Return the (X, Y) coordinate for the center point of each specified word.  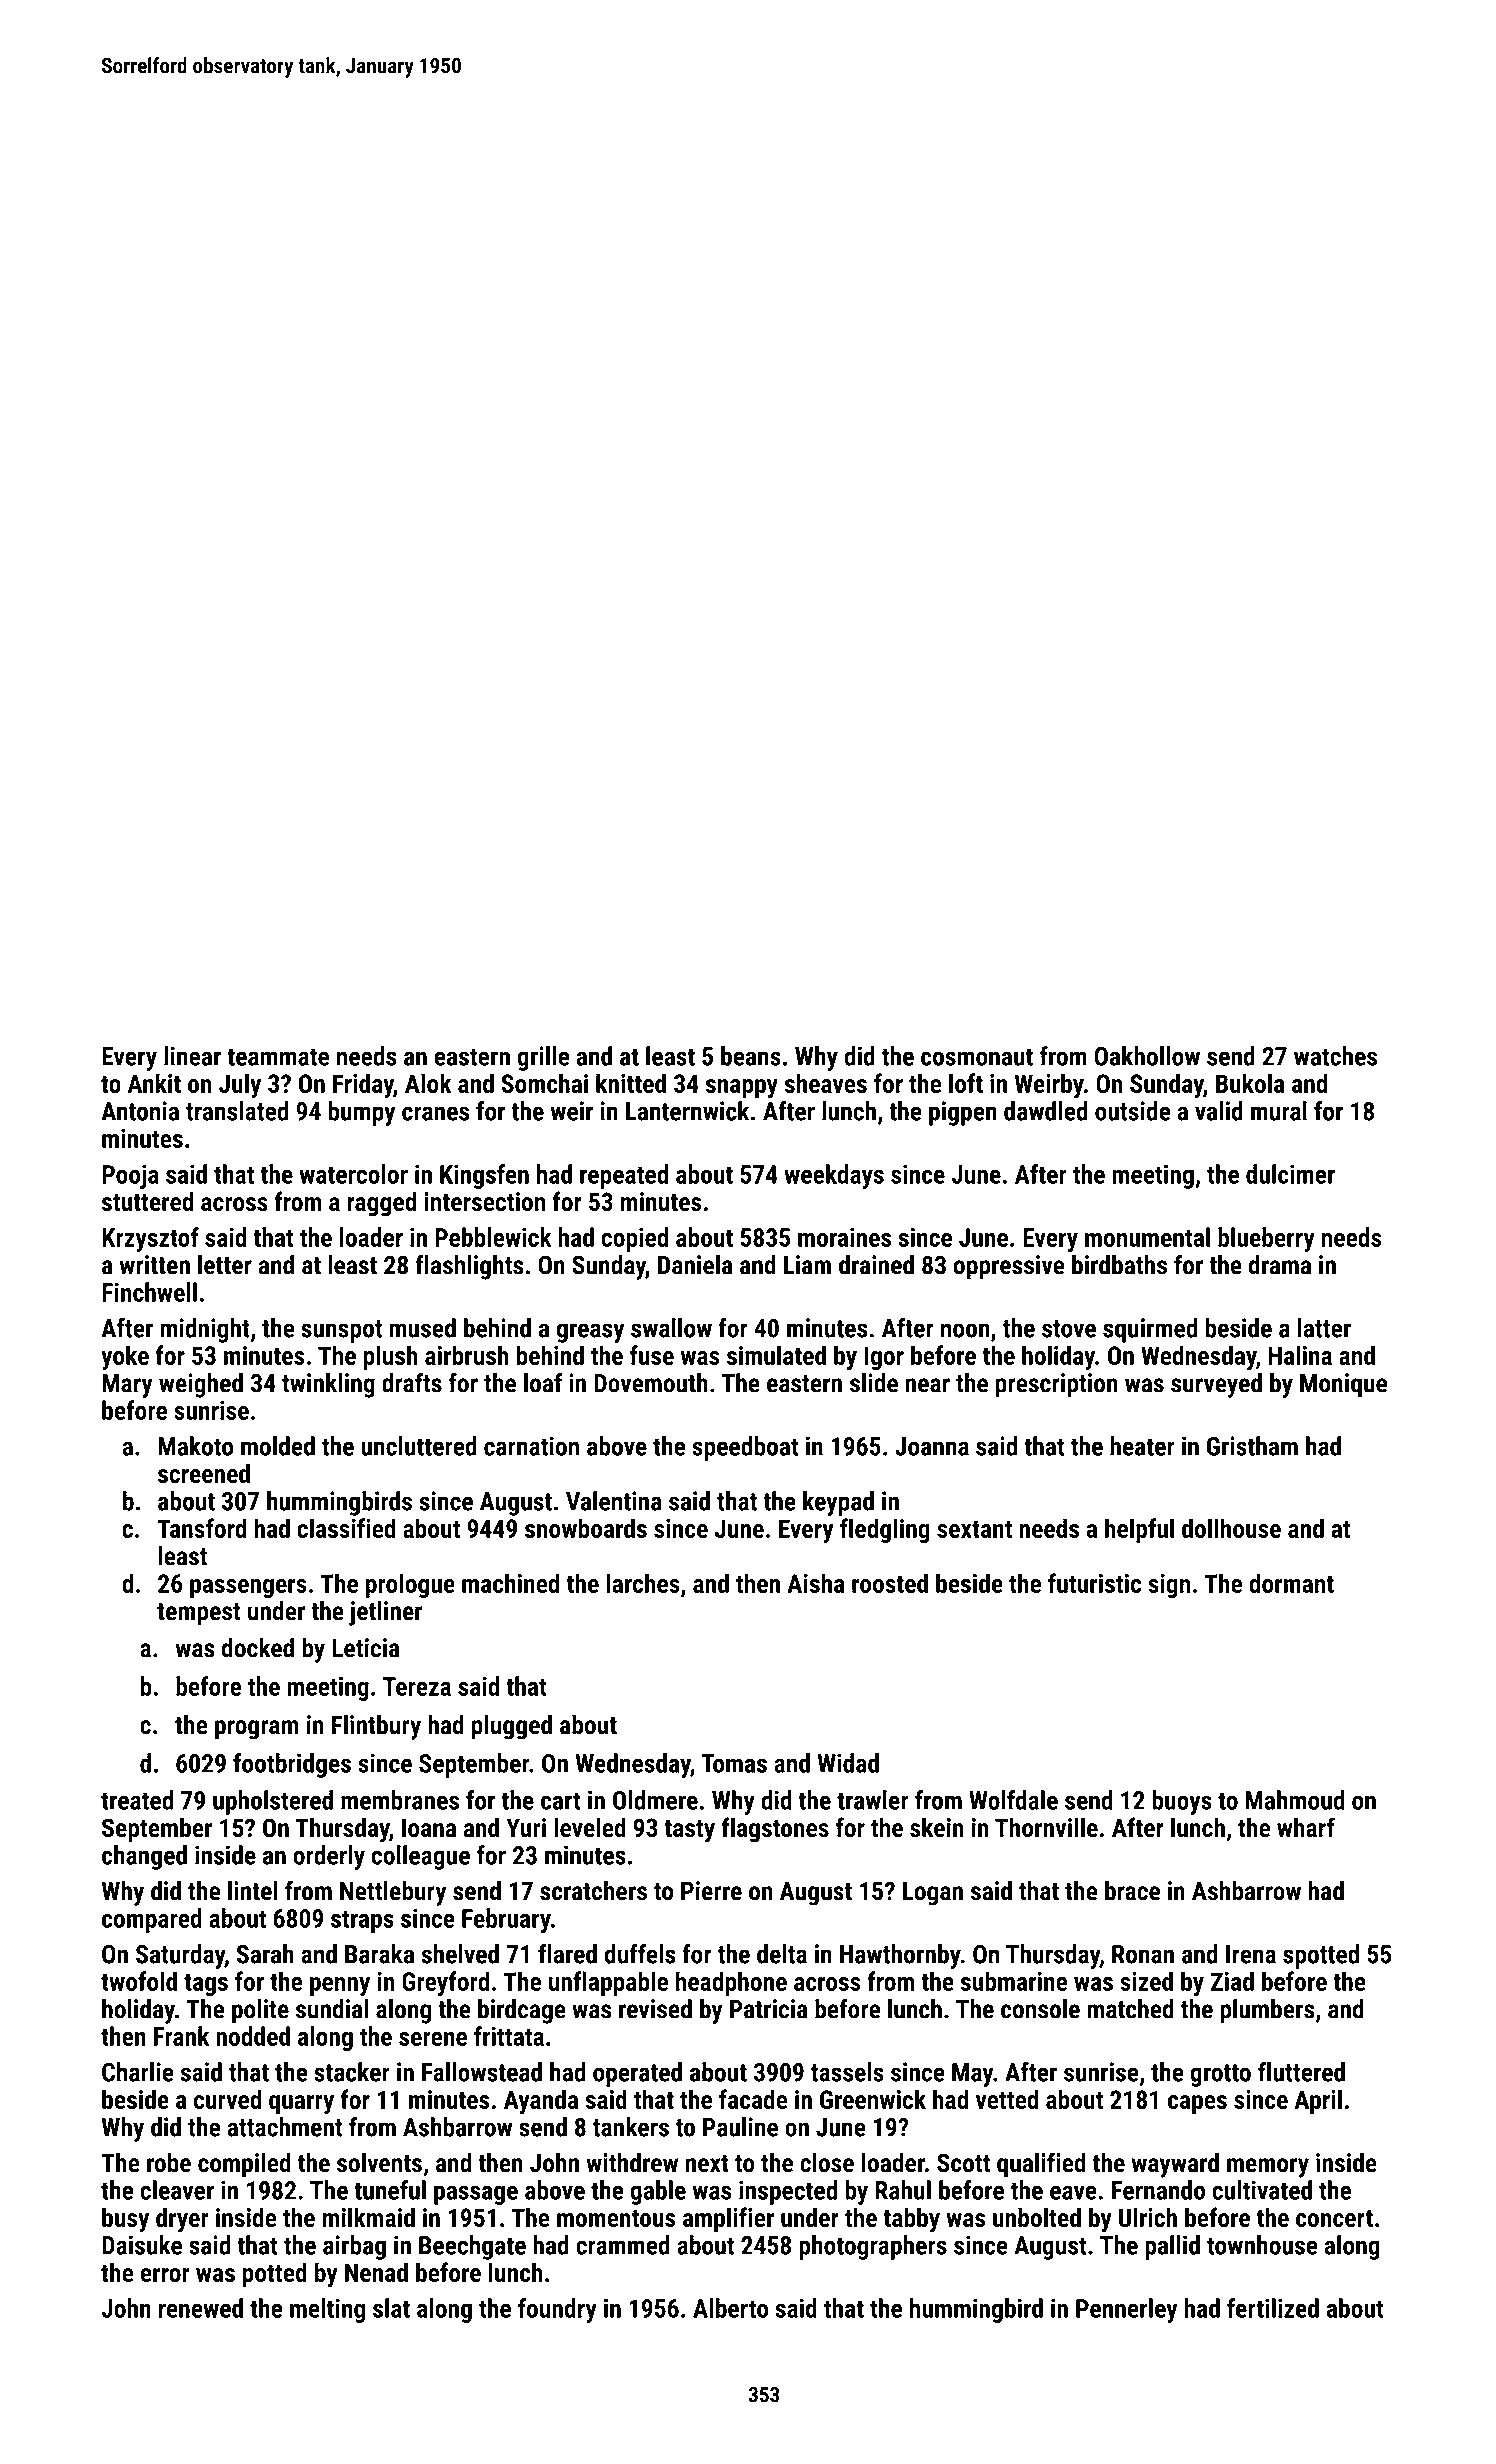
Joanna (932, 1446)
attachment (285, 2127)
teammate (278, 1057)
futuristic (1094, 1583)
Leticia (366, 1648)
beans (751, 1056)
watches (1335, 1056)
